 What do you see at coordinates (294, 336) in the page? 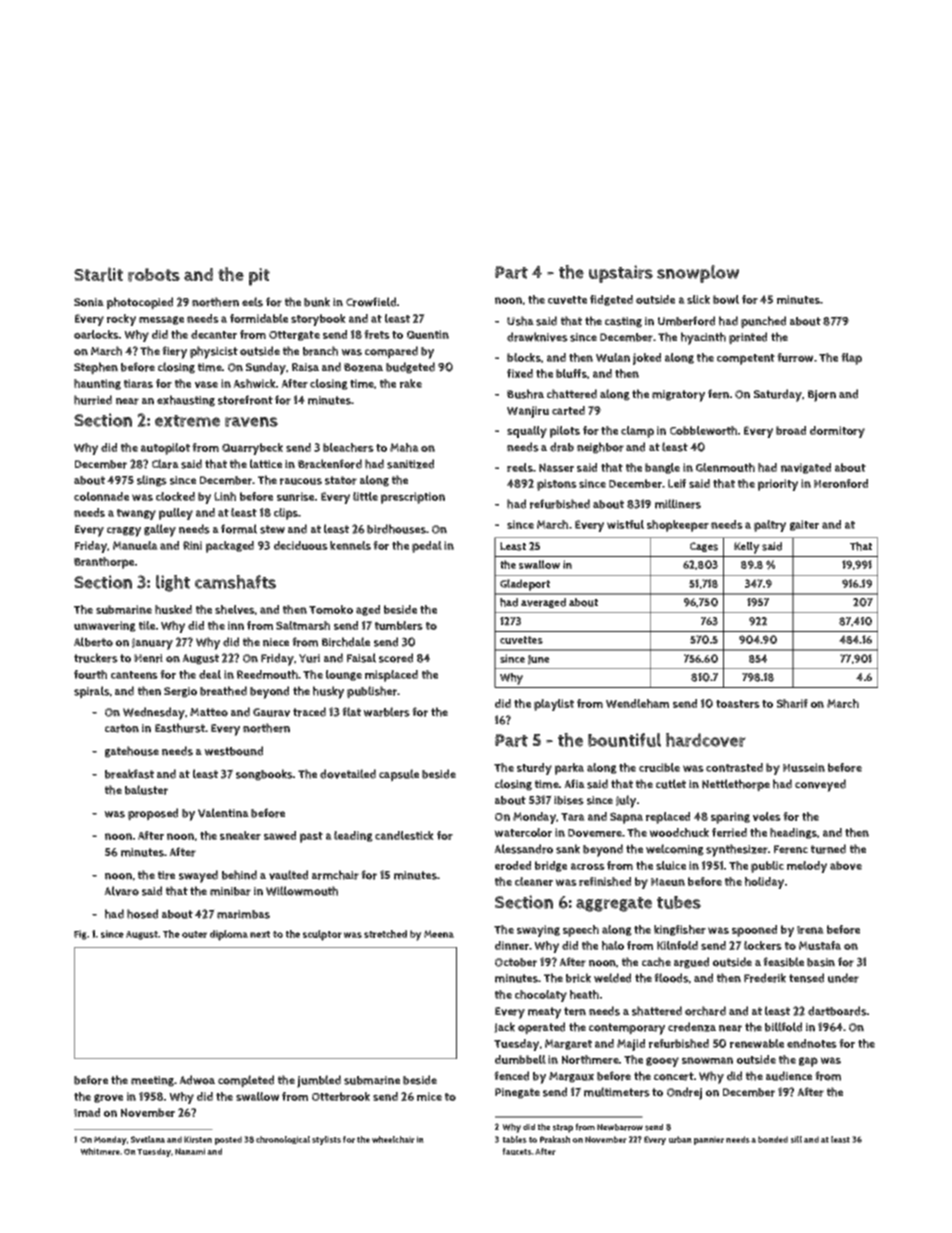
I see `Ottergate` at bounding box center [294, 336].
